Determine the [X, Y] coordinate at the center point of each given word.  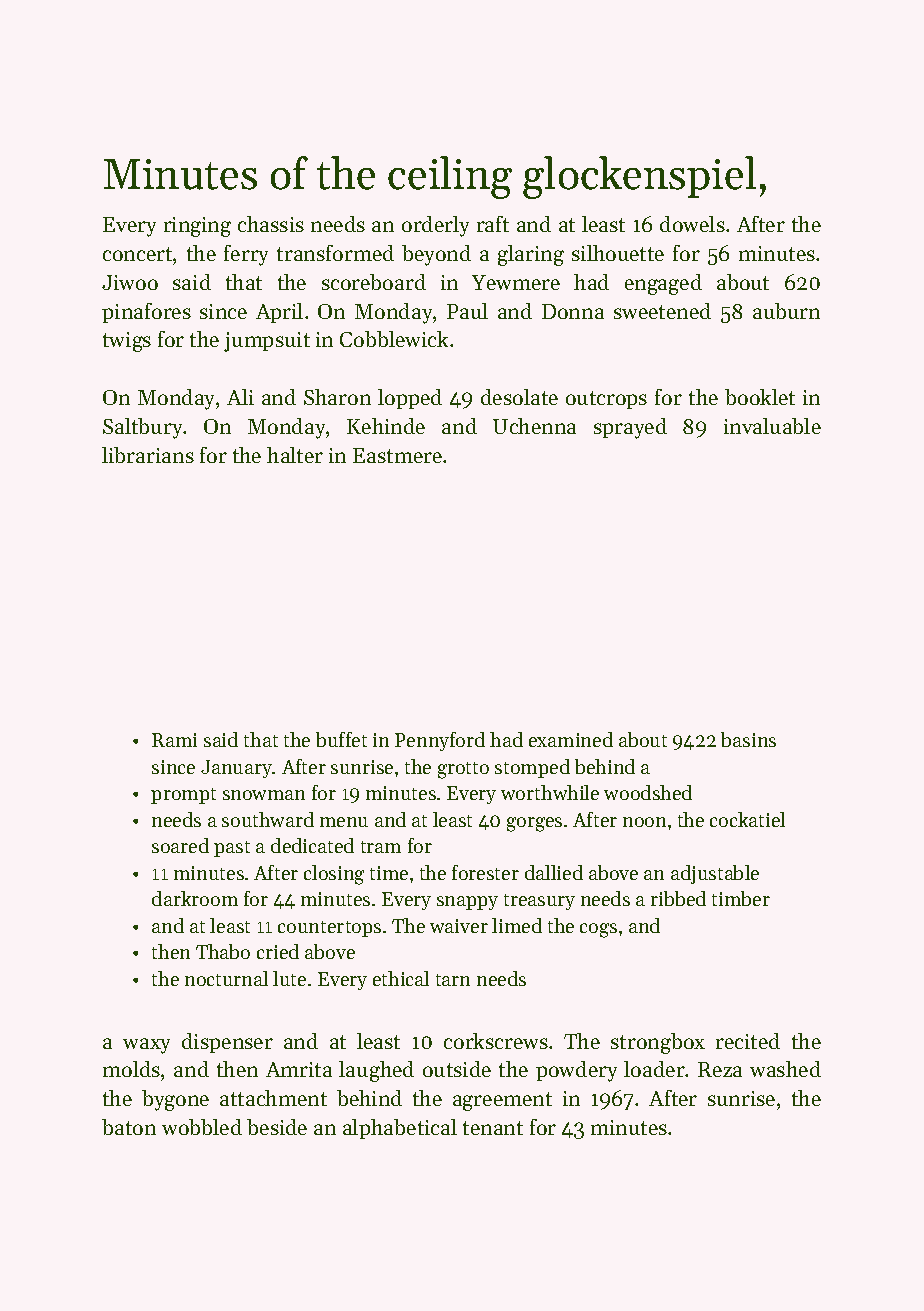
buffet [341, 739]
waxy [146, 1046]
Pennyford [440, 741]
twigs [127, 342]
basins [748, 739]
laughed [376, 1071]
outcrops [606, 400]
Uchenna [534, 426]
